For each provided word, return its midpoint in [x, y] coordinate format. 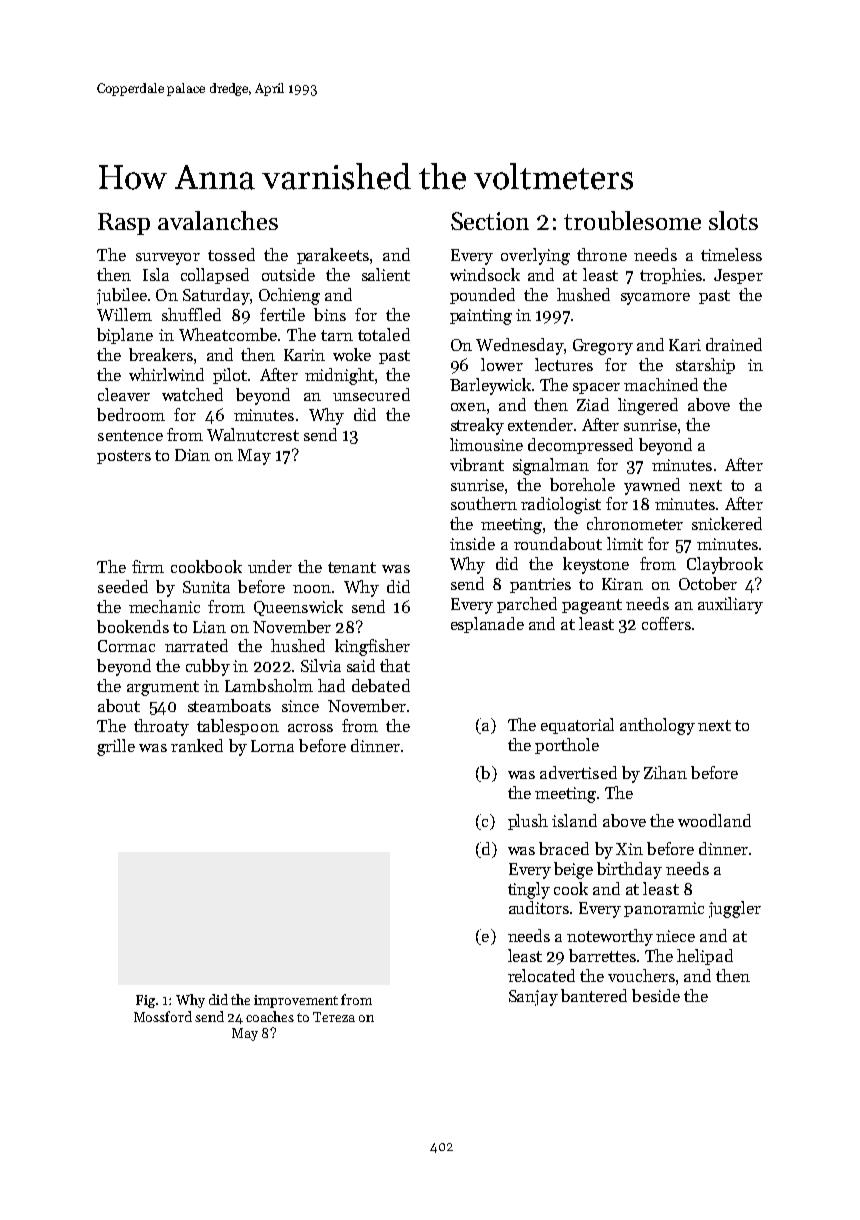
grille [116, 747]
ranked [197, 745]
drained [734, 344]
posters [124, 457]
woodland [714, 820]
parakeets [333, 256]
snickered [727, 523]
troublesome [632, 220]
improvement [296, 1001]
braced [564, 848]
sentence [130, 435]
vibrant [477, 464]
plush [528, 822]
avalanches [218, 220]
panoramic [664, 909]
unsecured [371, 394]
